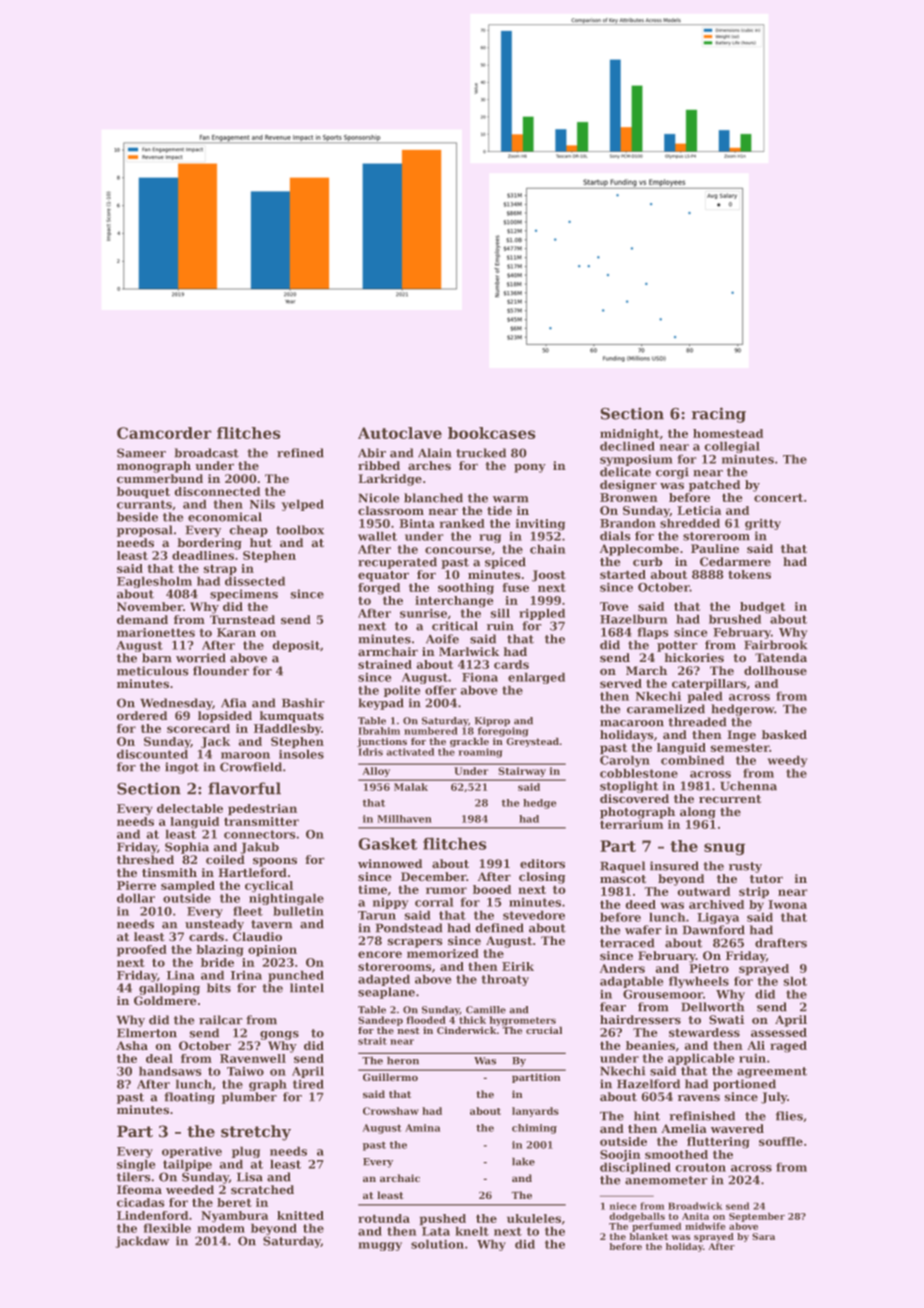 This document has height=1308, width=924. Describe the element at coordinates (648, 1084) in the document. I see `Hazelford` at that location.
